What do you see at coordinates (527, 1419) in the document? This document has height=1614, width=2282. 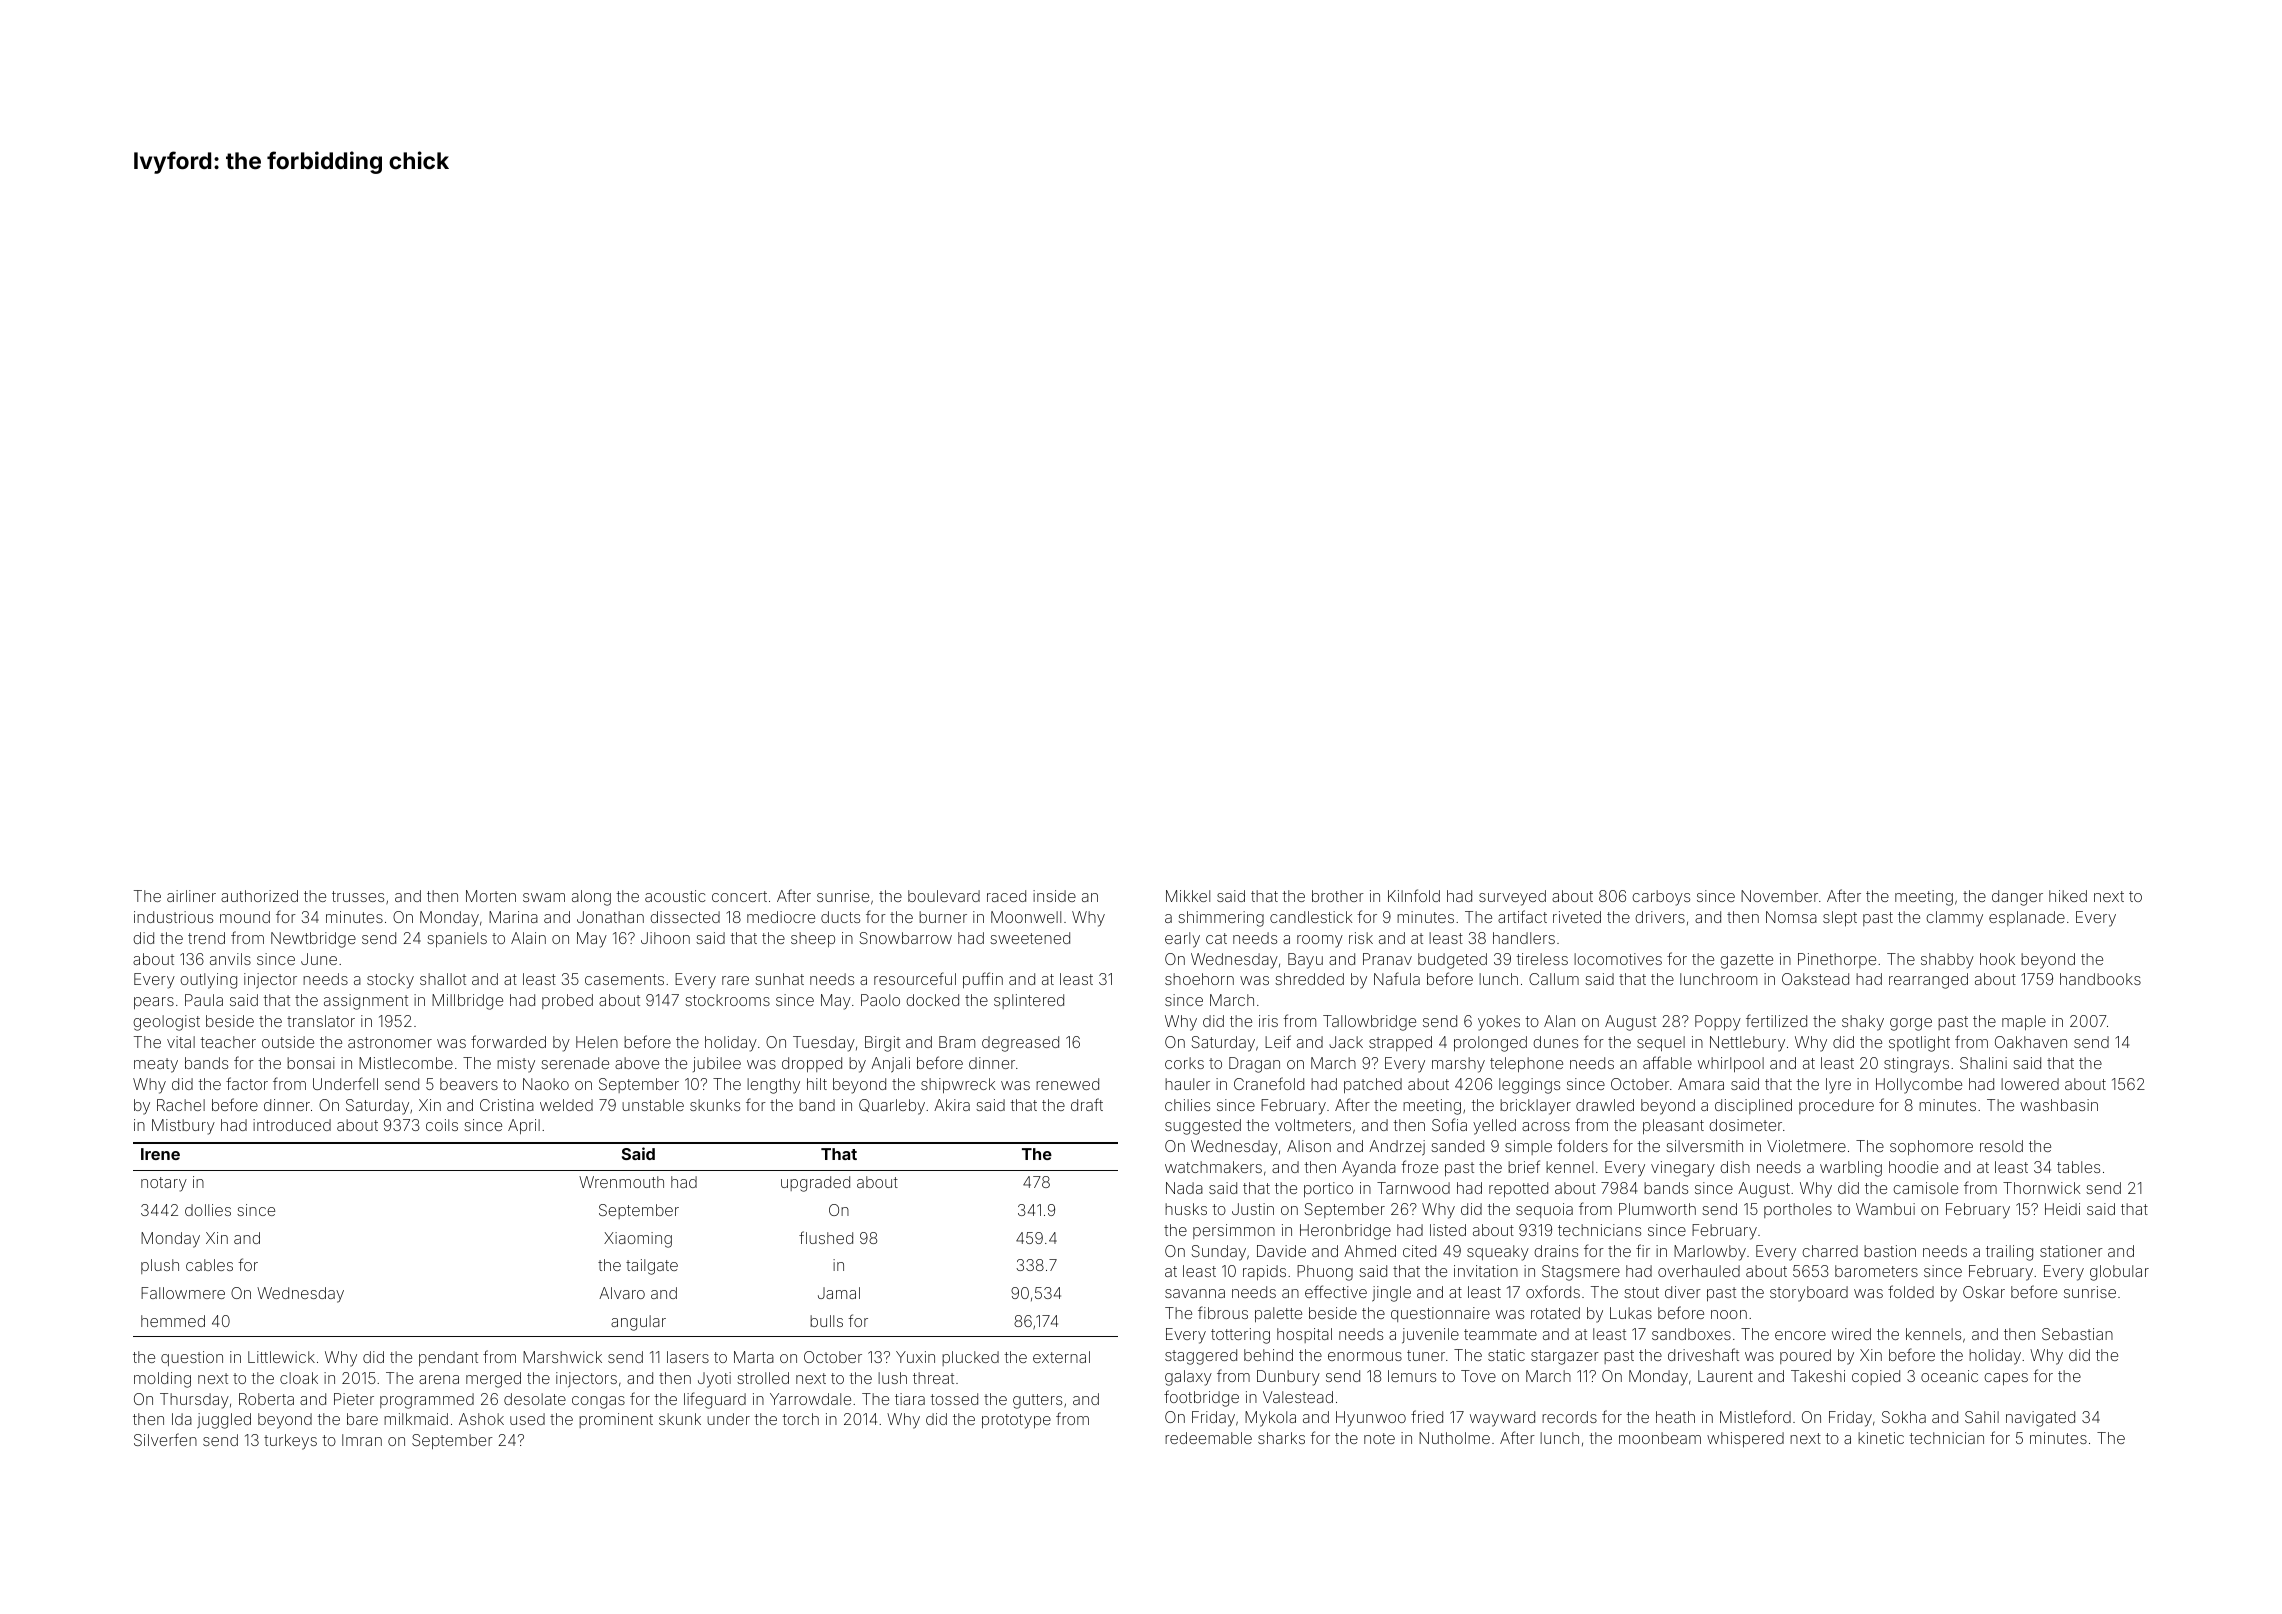 I see `used` at bounding box center [527, 1419].
